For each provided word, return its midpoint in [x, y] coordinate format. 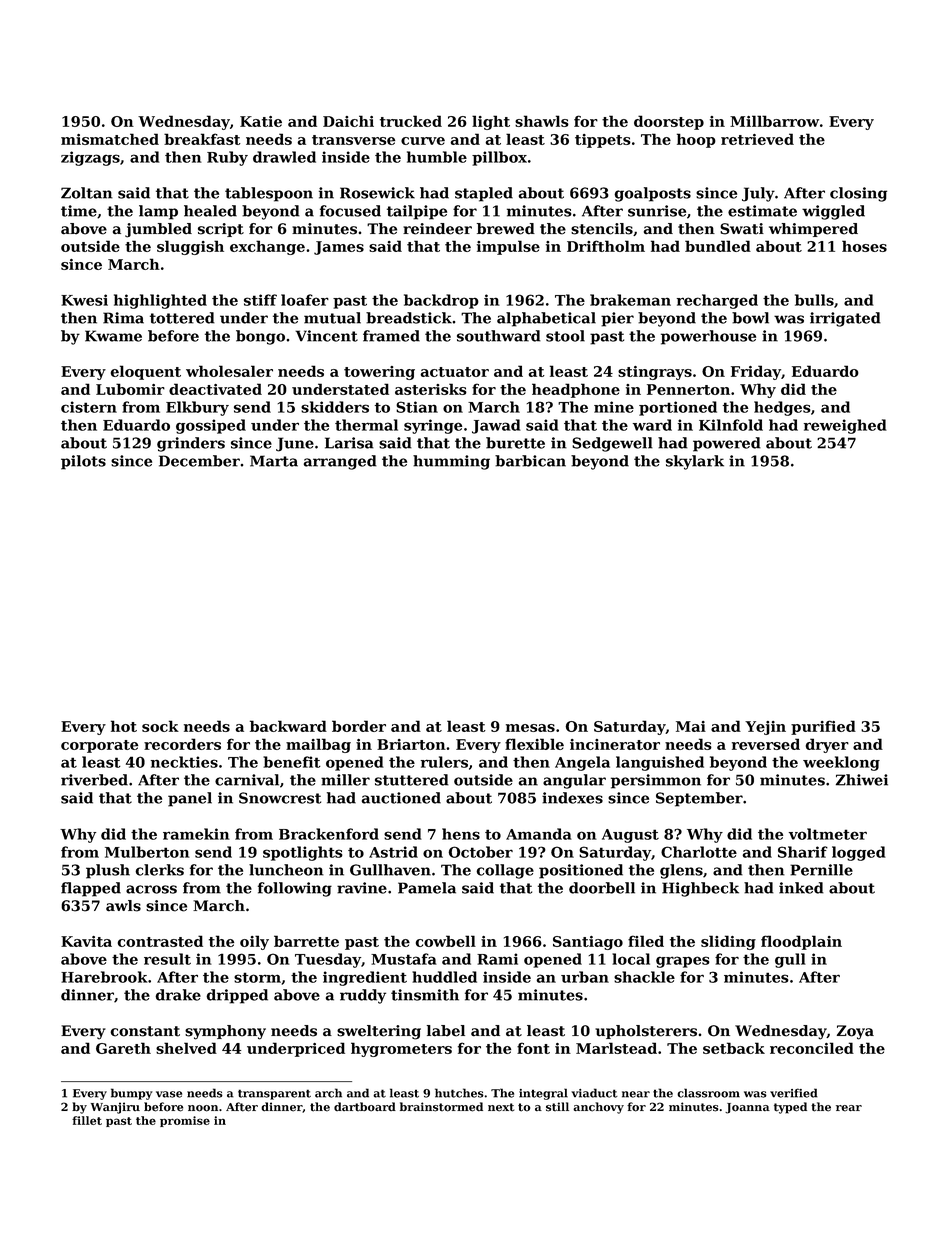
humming [451, 462]
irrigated [845, 319]
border [359, 726]
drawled [284, 157]
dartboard [365, 1107]
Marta [274, 461]
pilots [83, 462]
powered [727, 444]
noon [203, 1108]
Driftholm [606, 246]
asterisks [431, 389]
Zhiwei [862, 780]
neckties [184, 762]
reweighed [845, 426]
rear [849, 1108]
